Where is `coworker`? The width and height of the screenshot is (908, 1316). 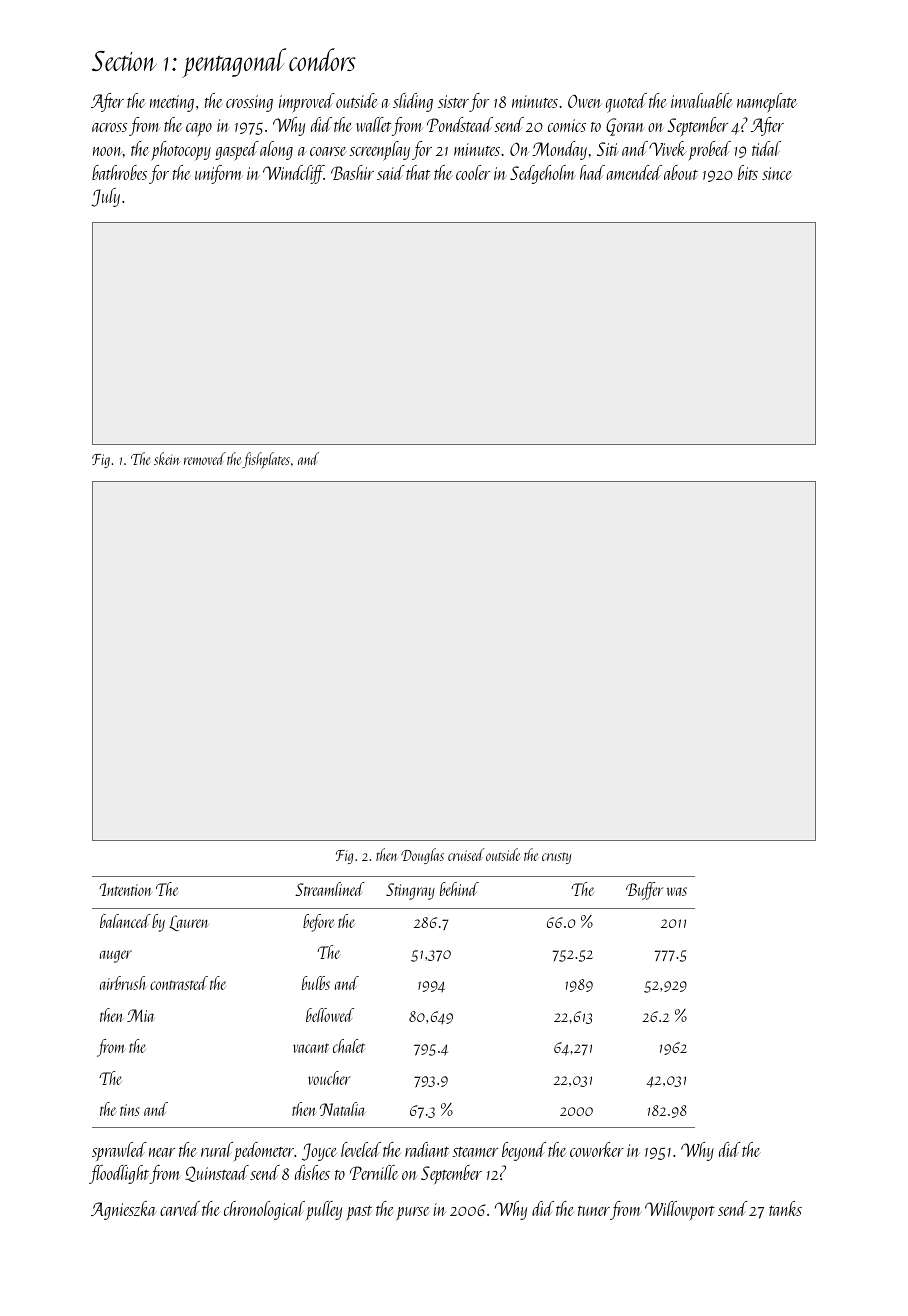
coworker is located at coordinates (597, 1149).
